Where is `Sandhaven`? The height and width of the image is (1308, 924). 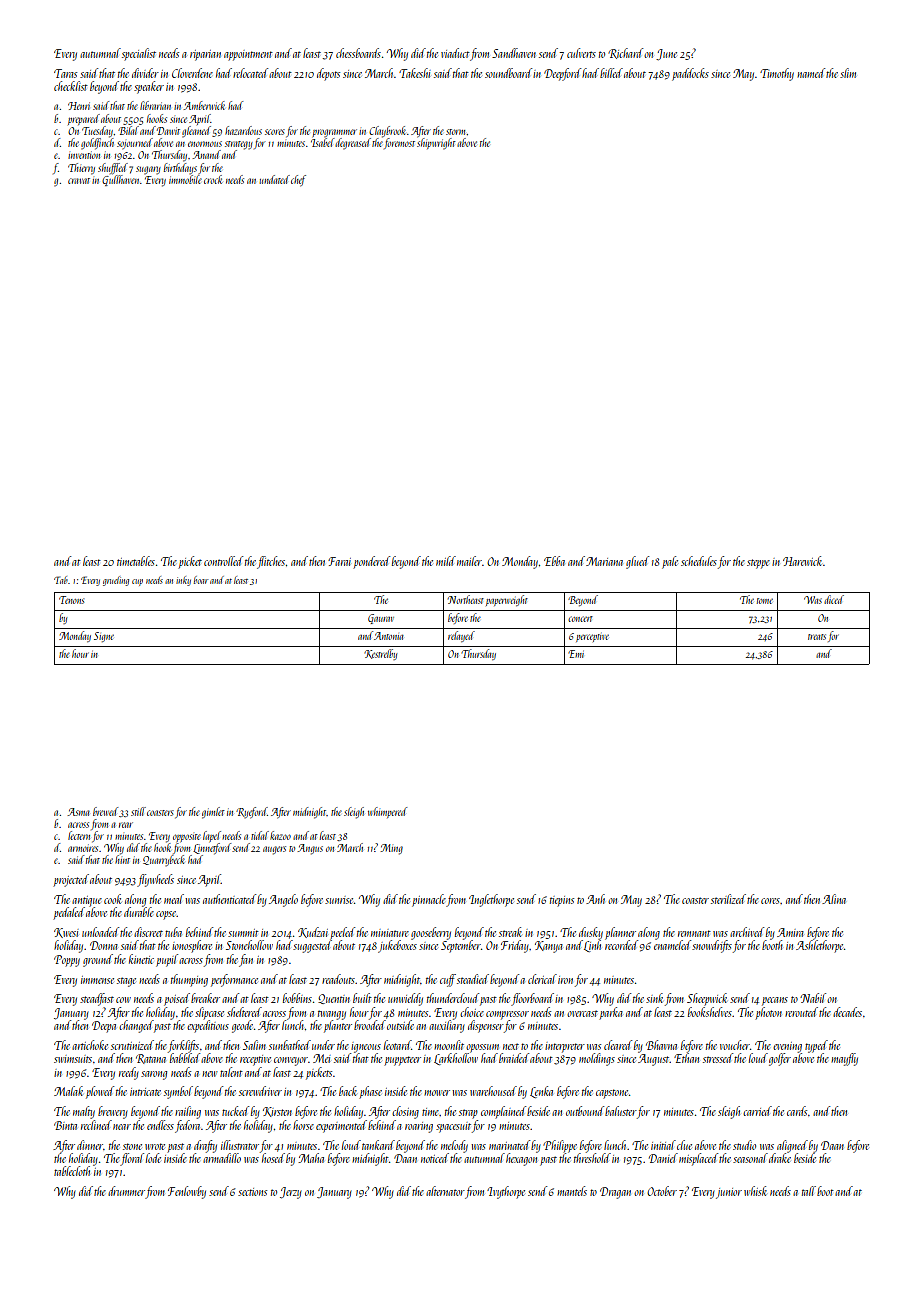 Sandhaven is located at coordinates (514, 53).
